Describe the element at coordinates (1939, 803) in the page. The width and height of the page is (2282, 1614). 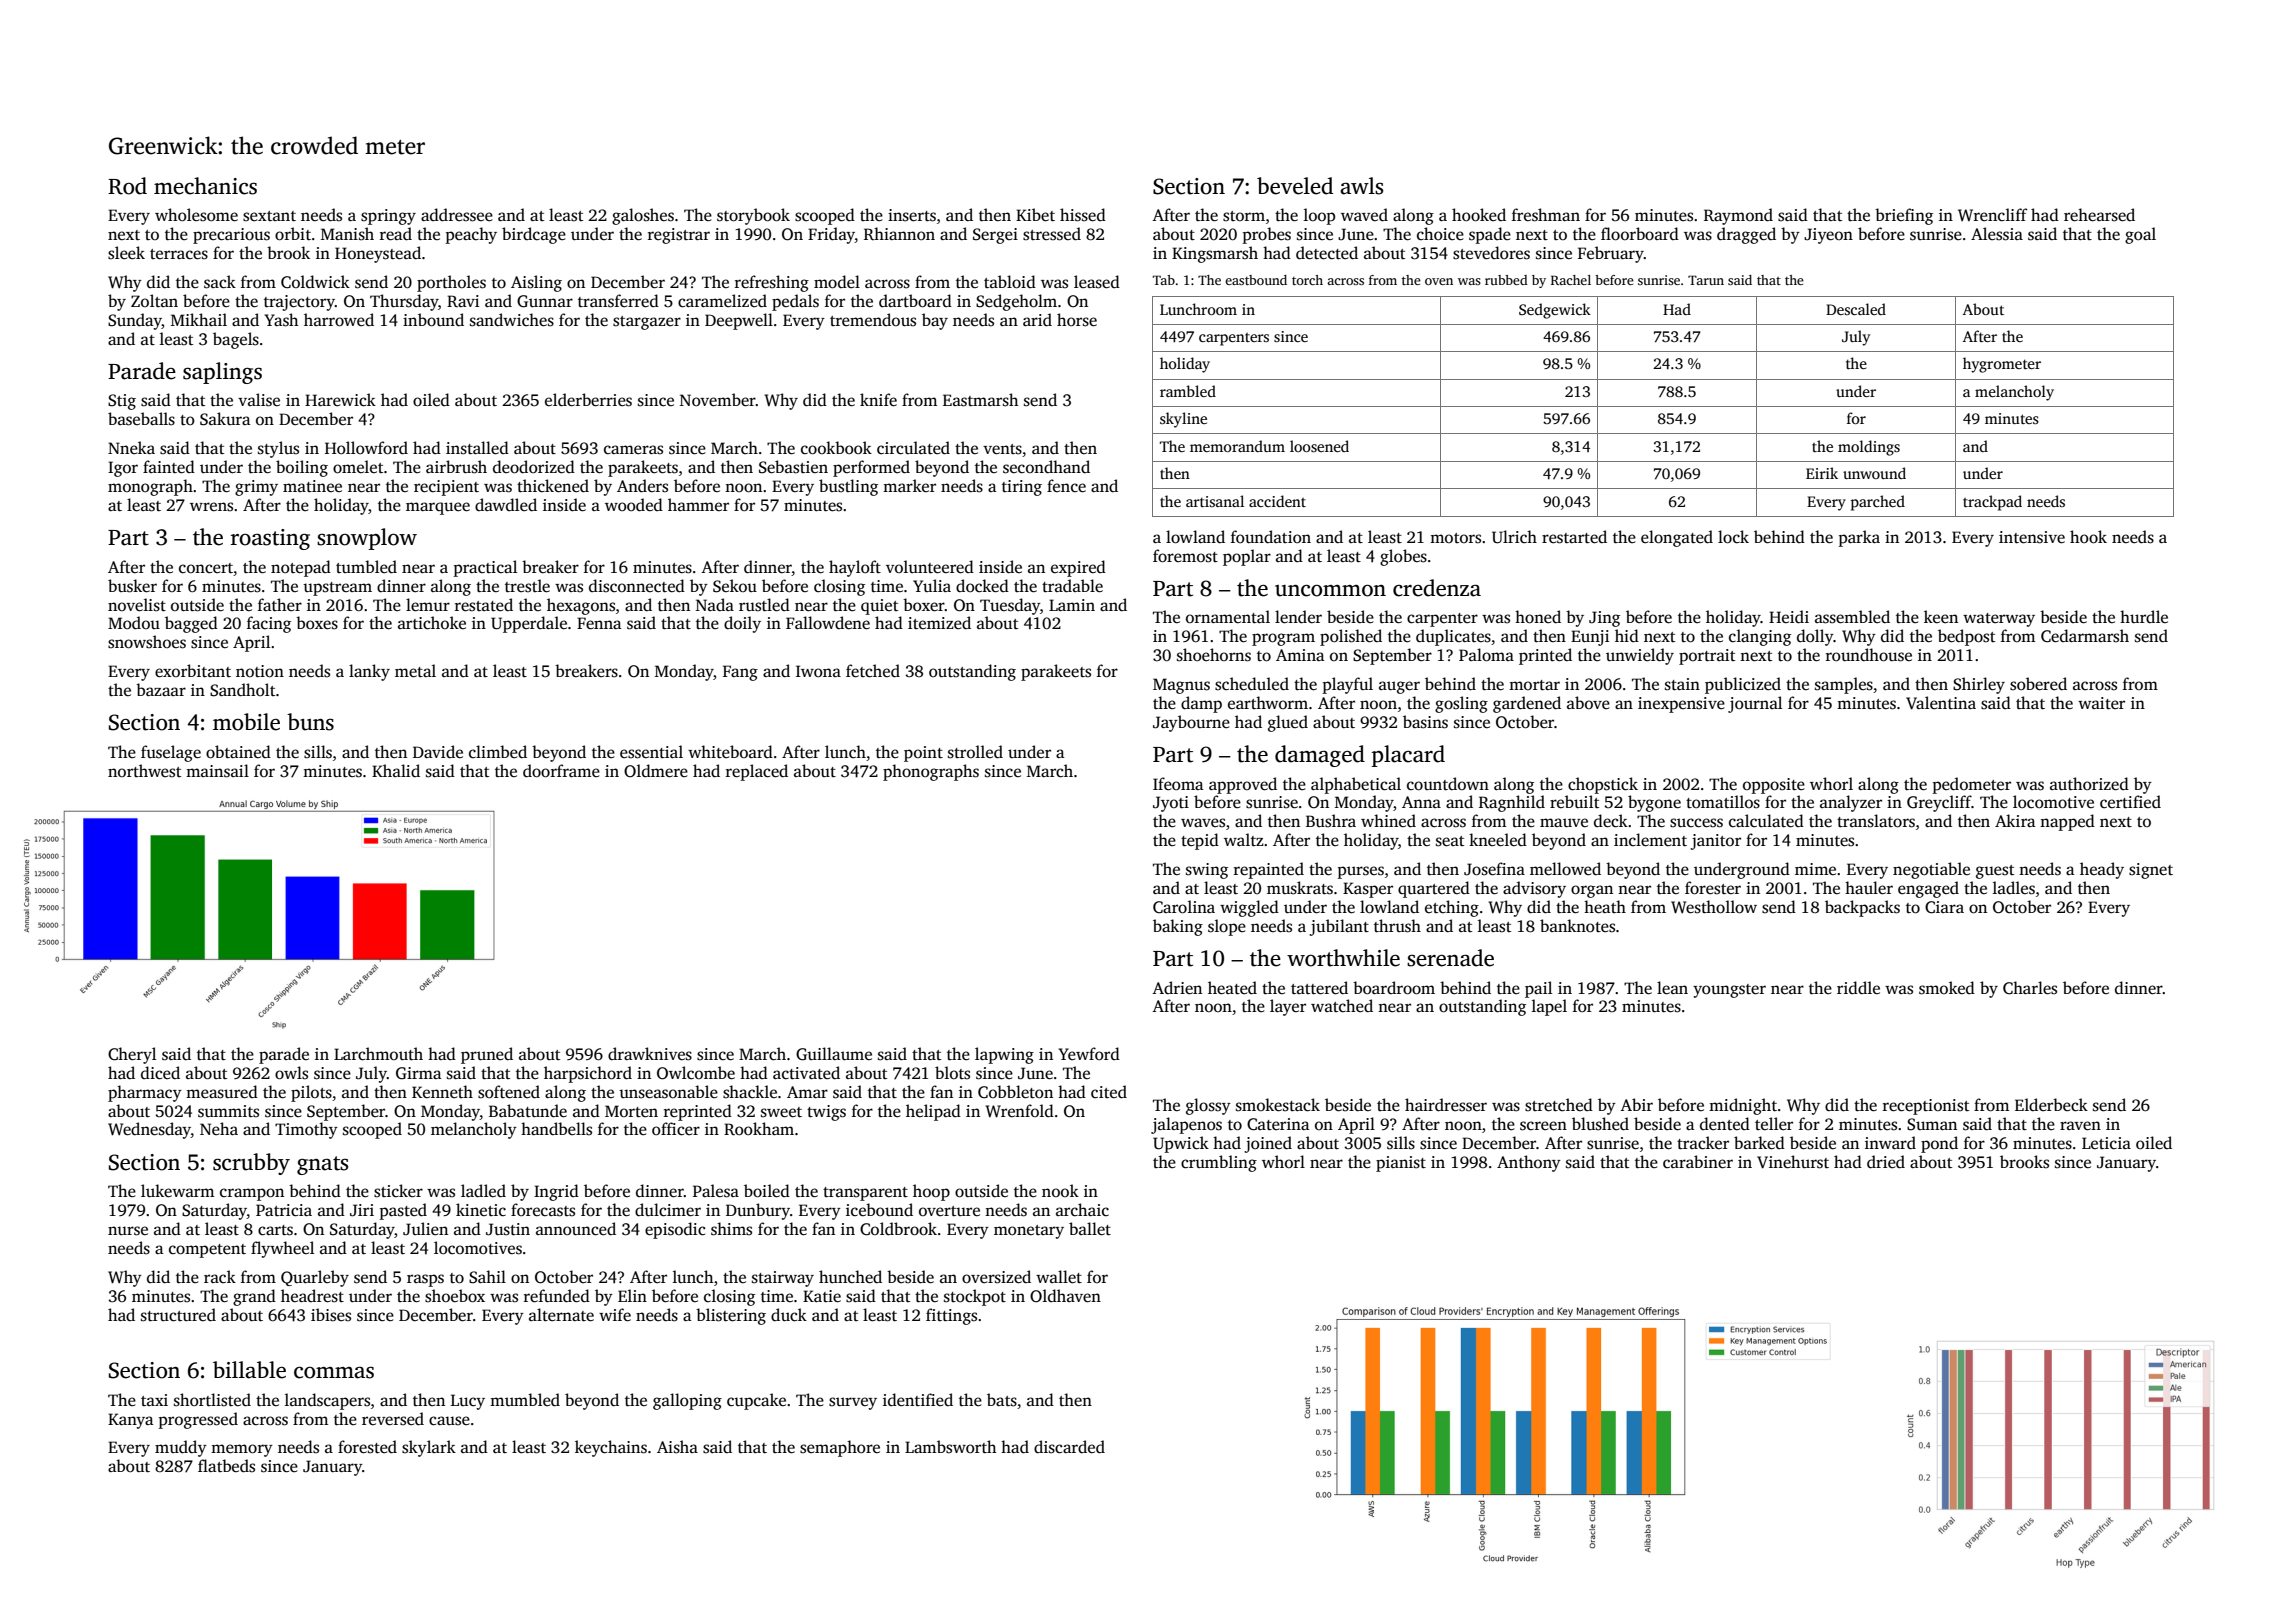
I see `Greycliff` at that location.
